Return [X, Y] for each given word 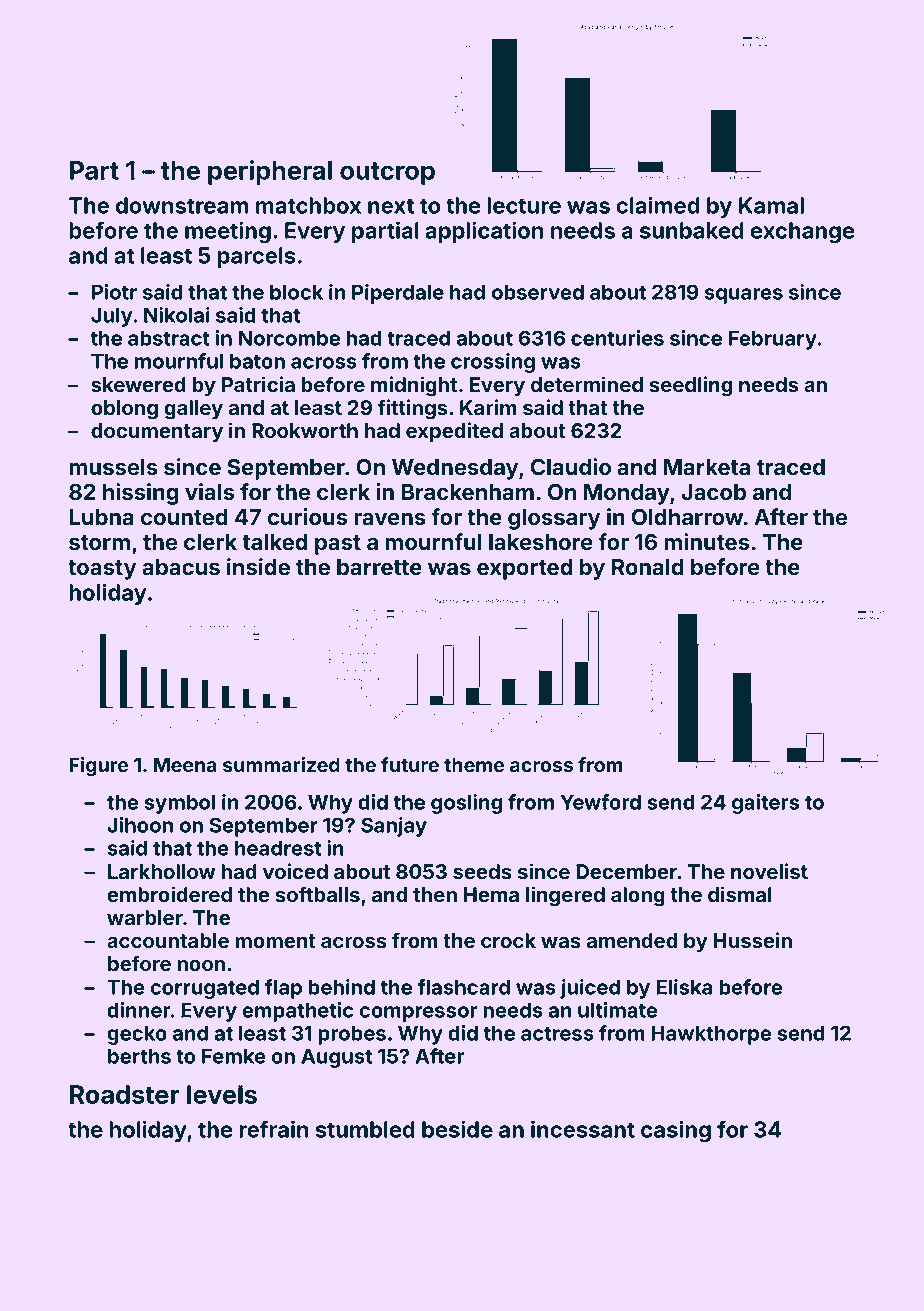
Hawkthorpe [711, 1035]
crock [508, 941]
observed [538, 292]
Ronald [648, 567]
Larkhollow [162, 872]
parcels [257, 257]
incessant [583, 1129]
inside [258, 567]
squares [744, 296]
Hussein [753, 940]
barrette [379, 567]
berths [139, 1056]
